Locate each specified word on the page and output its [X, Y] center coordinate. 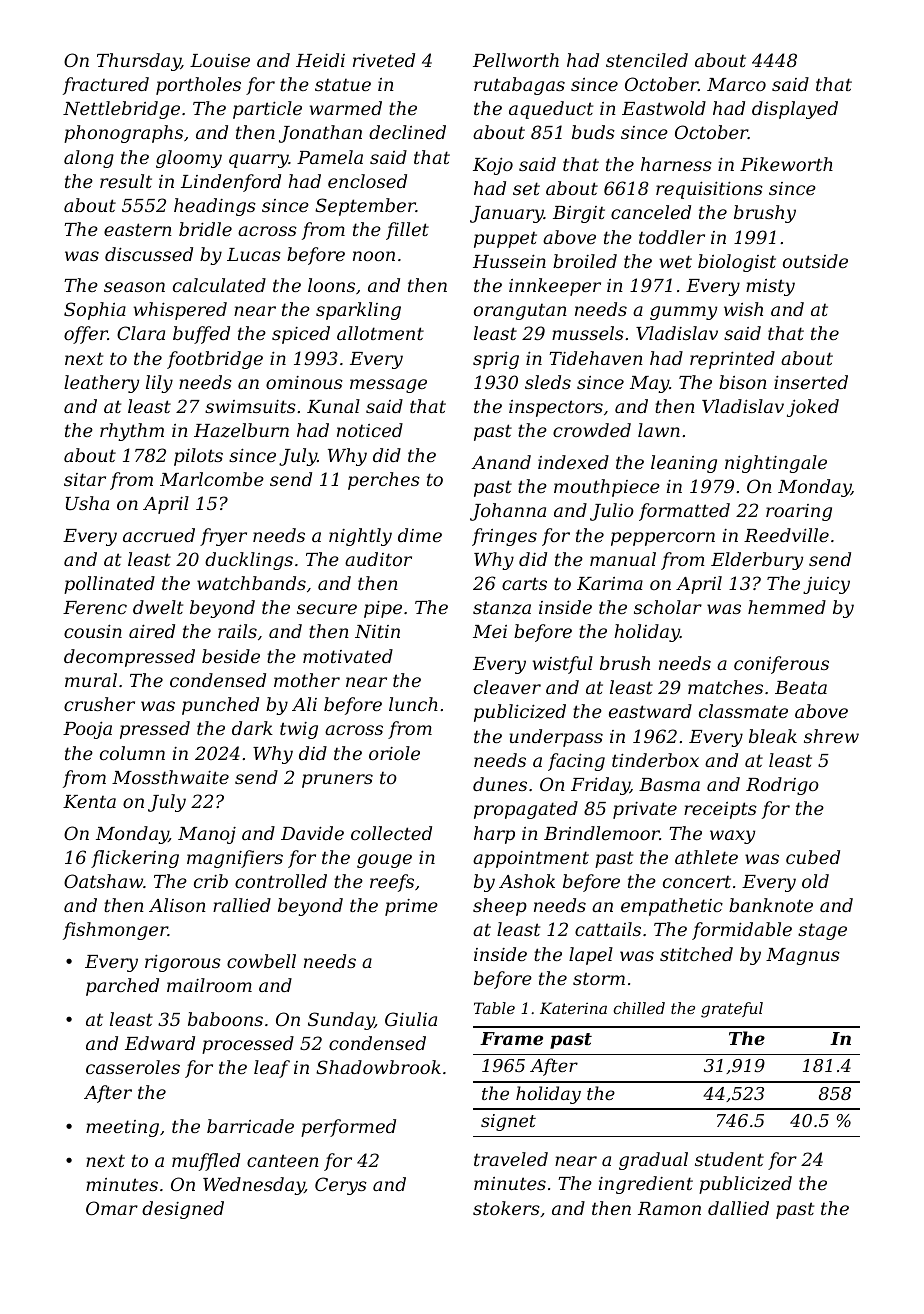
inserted [811, 382]
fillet [407, 231]
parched [122, 987]
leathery [101, 384]
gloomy [189, 159]
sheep [500, 907]
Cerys [341, 1186]
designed [183, 1210]
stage [822, 931]
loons [331, 285]
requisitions [709, 190]
